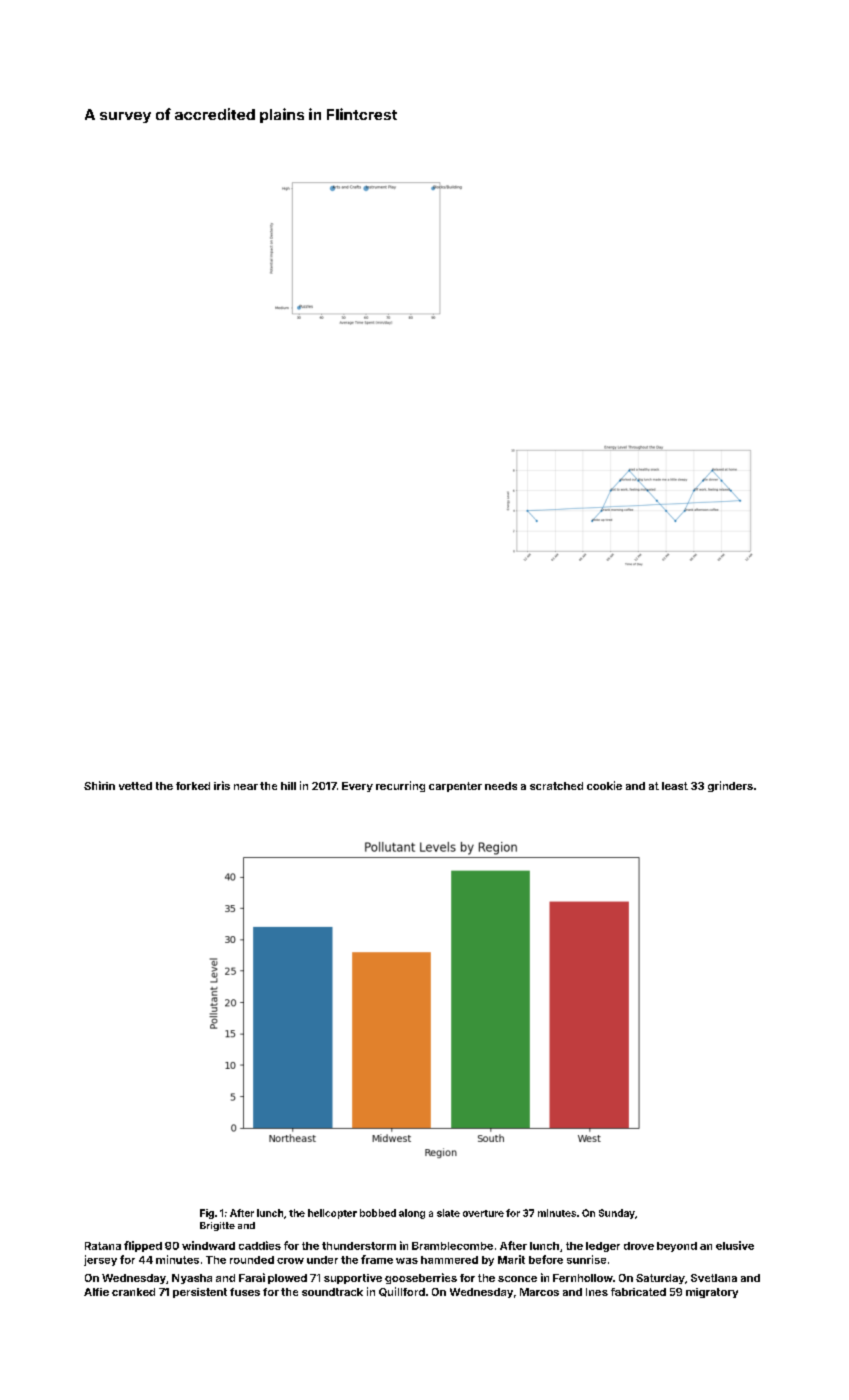  Describe the element at coordinates (638, 1292) in the screenshot. I see `fabricated` at that location.
